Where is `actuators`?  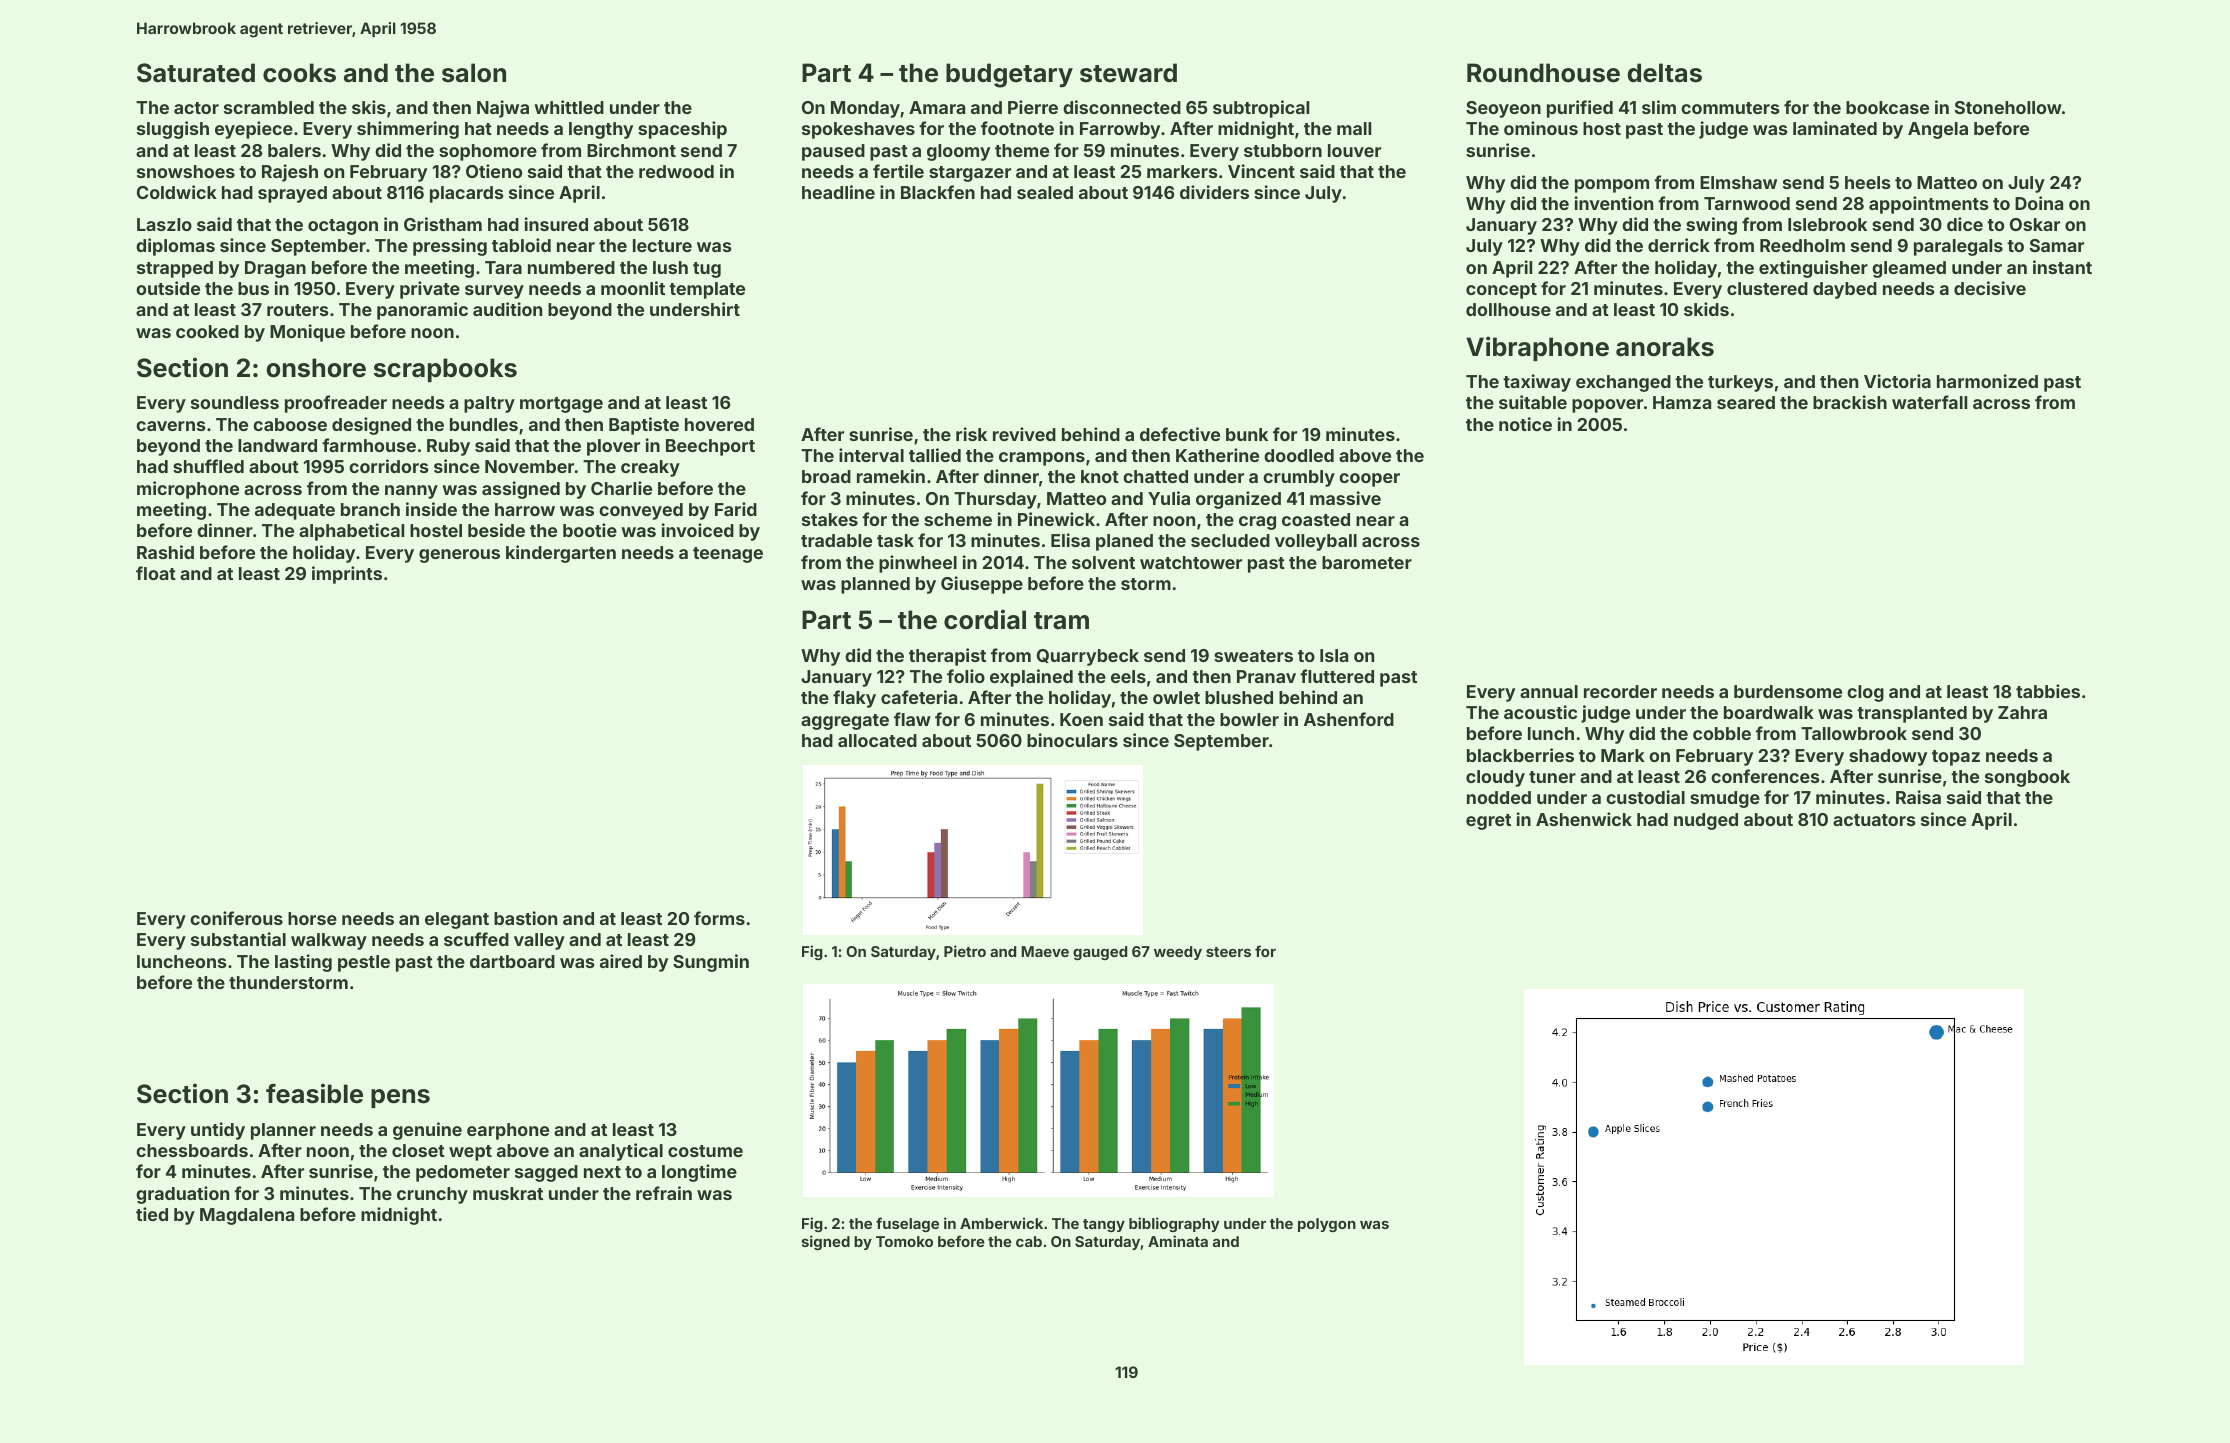
actuators is located at coordinates (1874, 820).
